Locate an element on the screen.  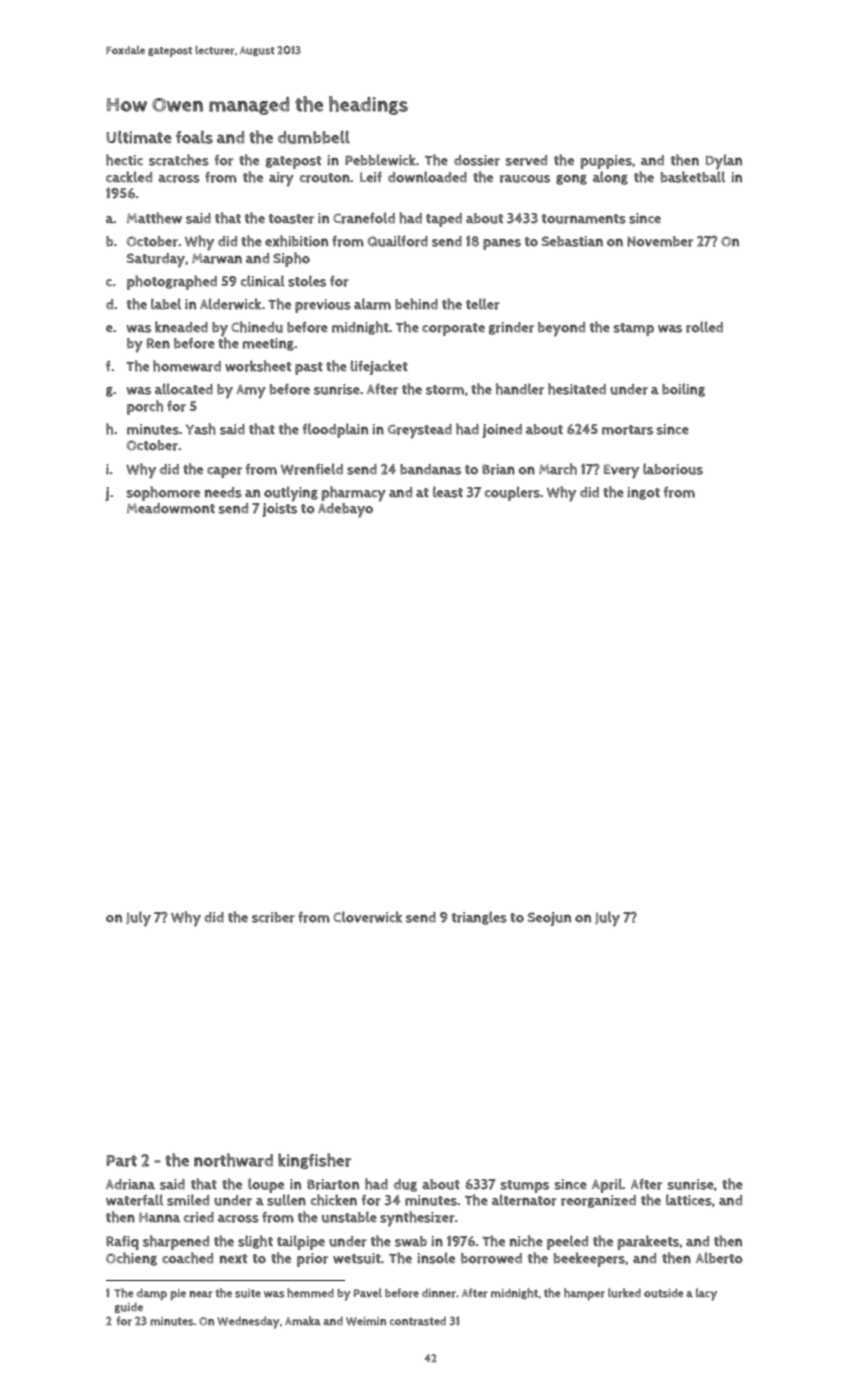
served is located at coordinates (526, 160).
